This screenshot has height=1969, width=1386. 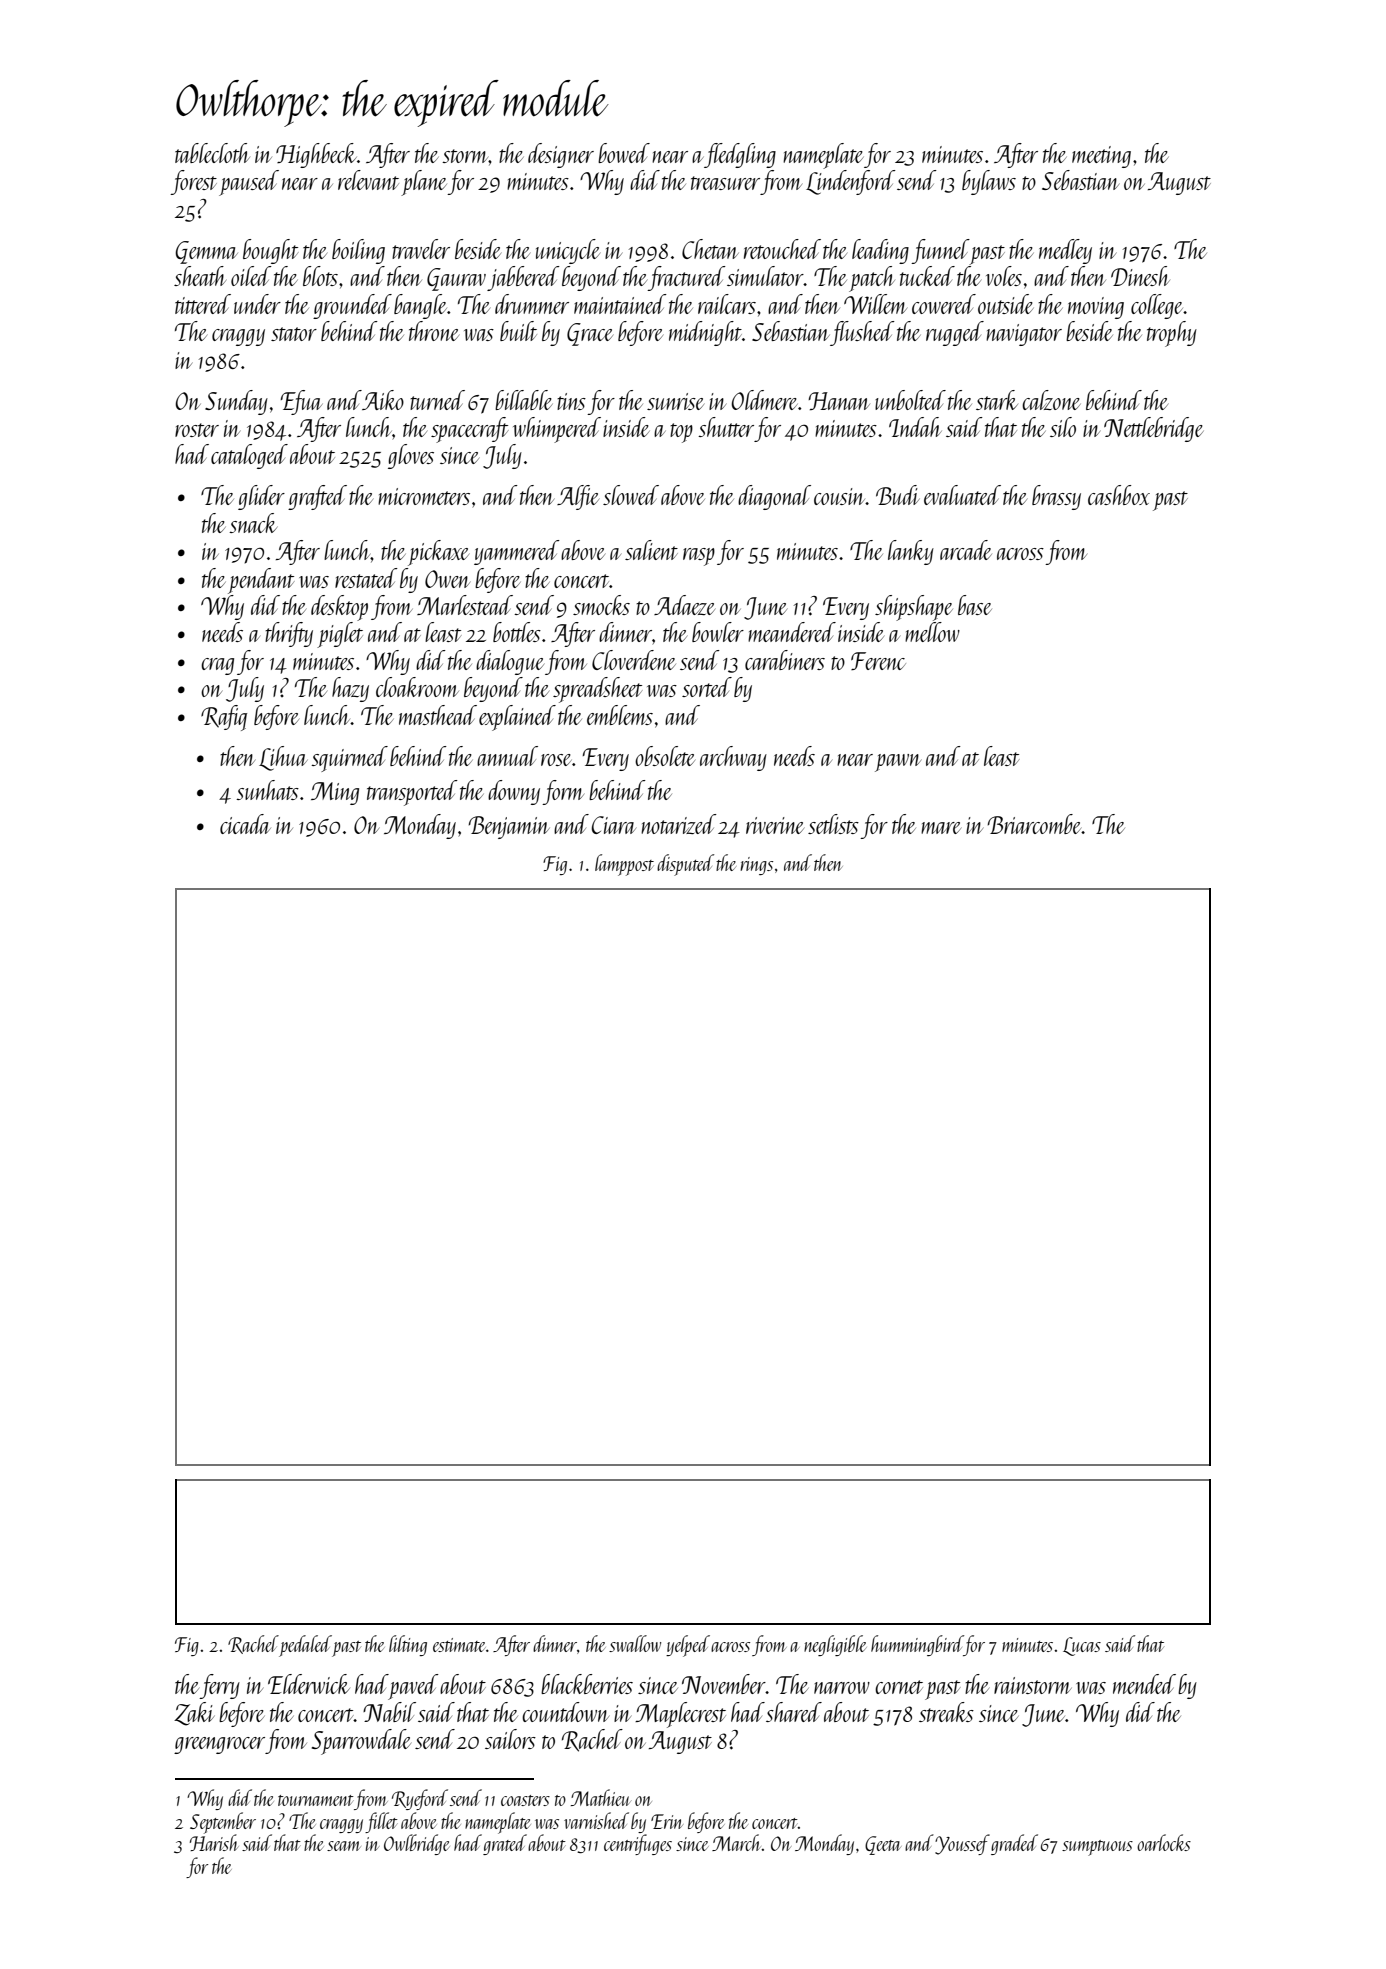 What do you see at coordinates (1035, 824) in the screenshot?
I see `Briarcombe` at bounding box center [1035, 824].
